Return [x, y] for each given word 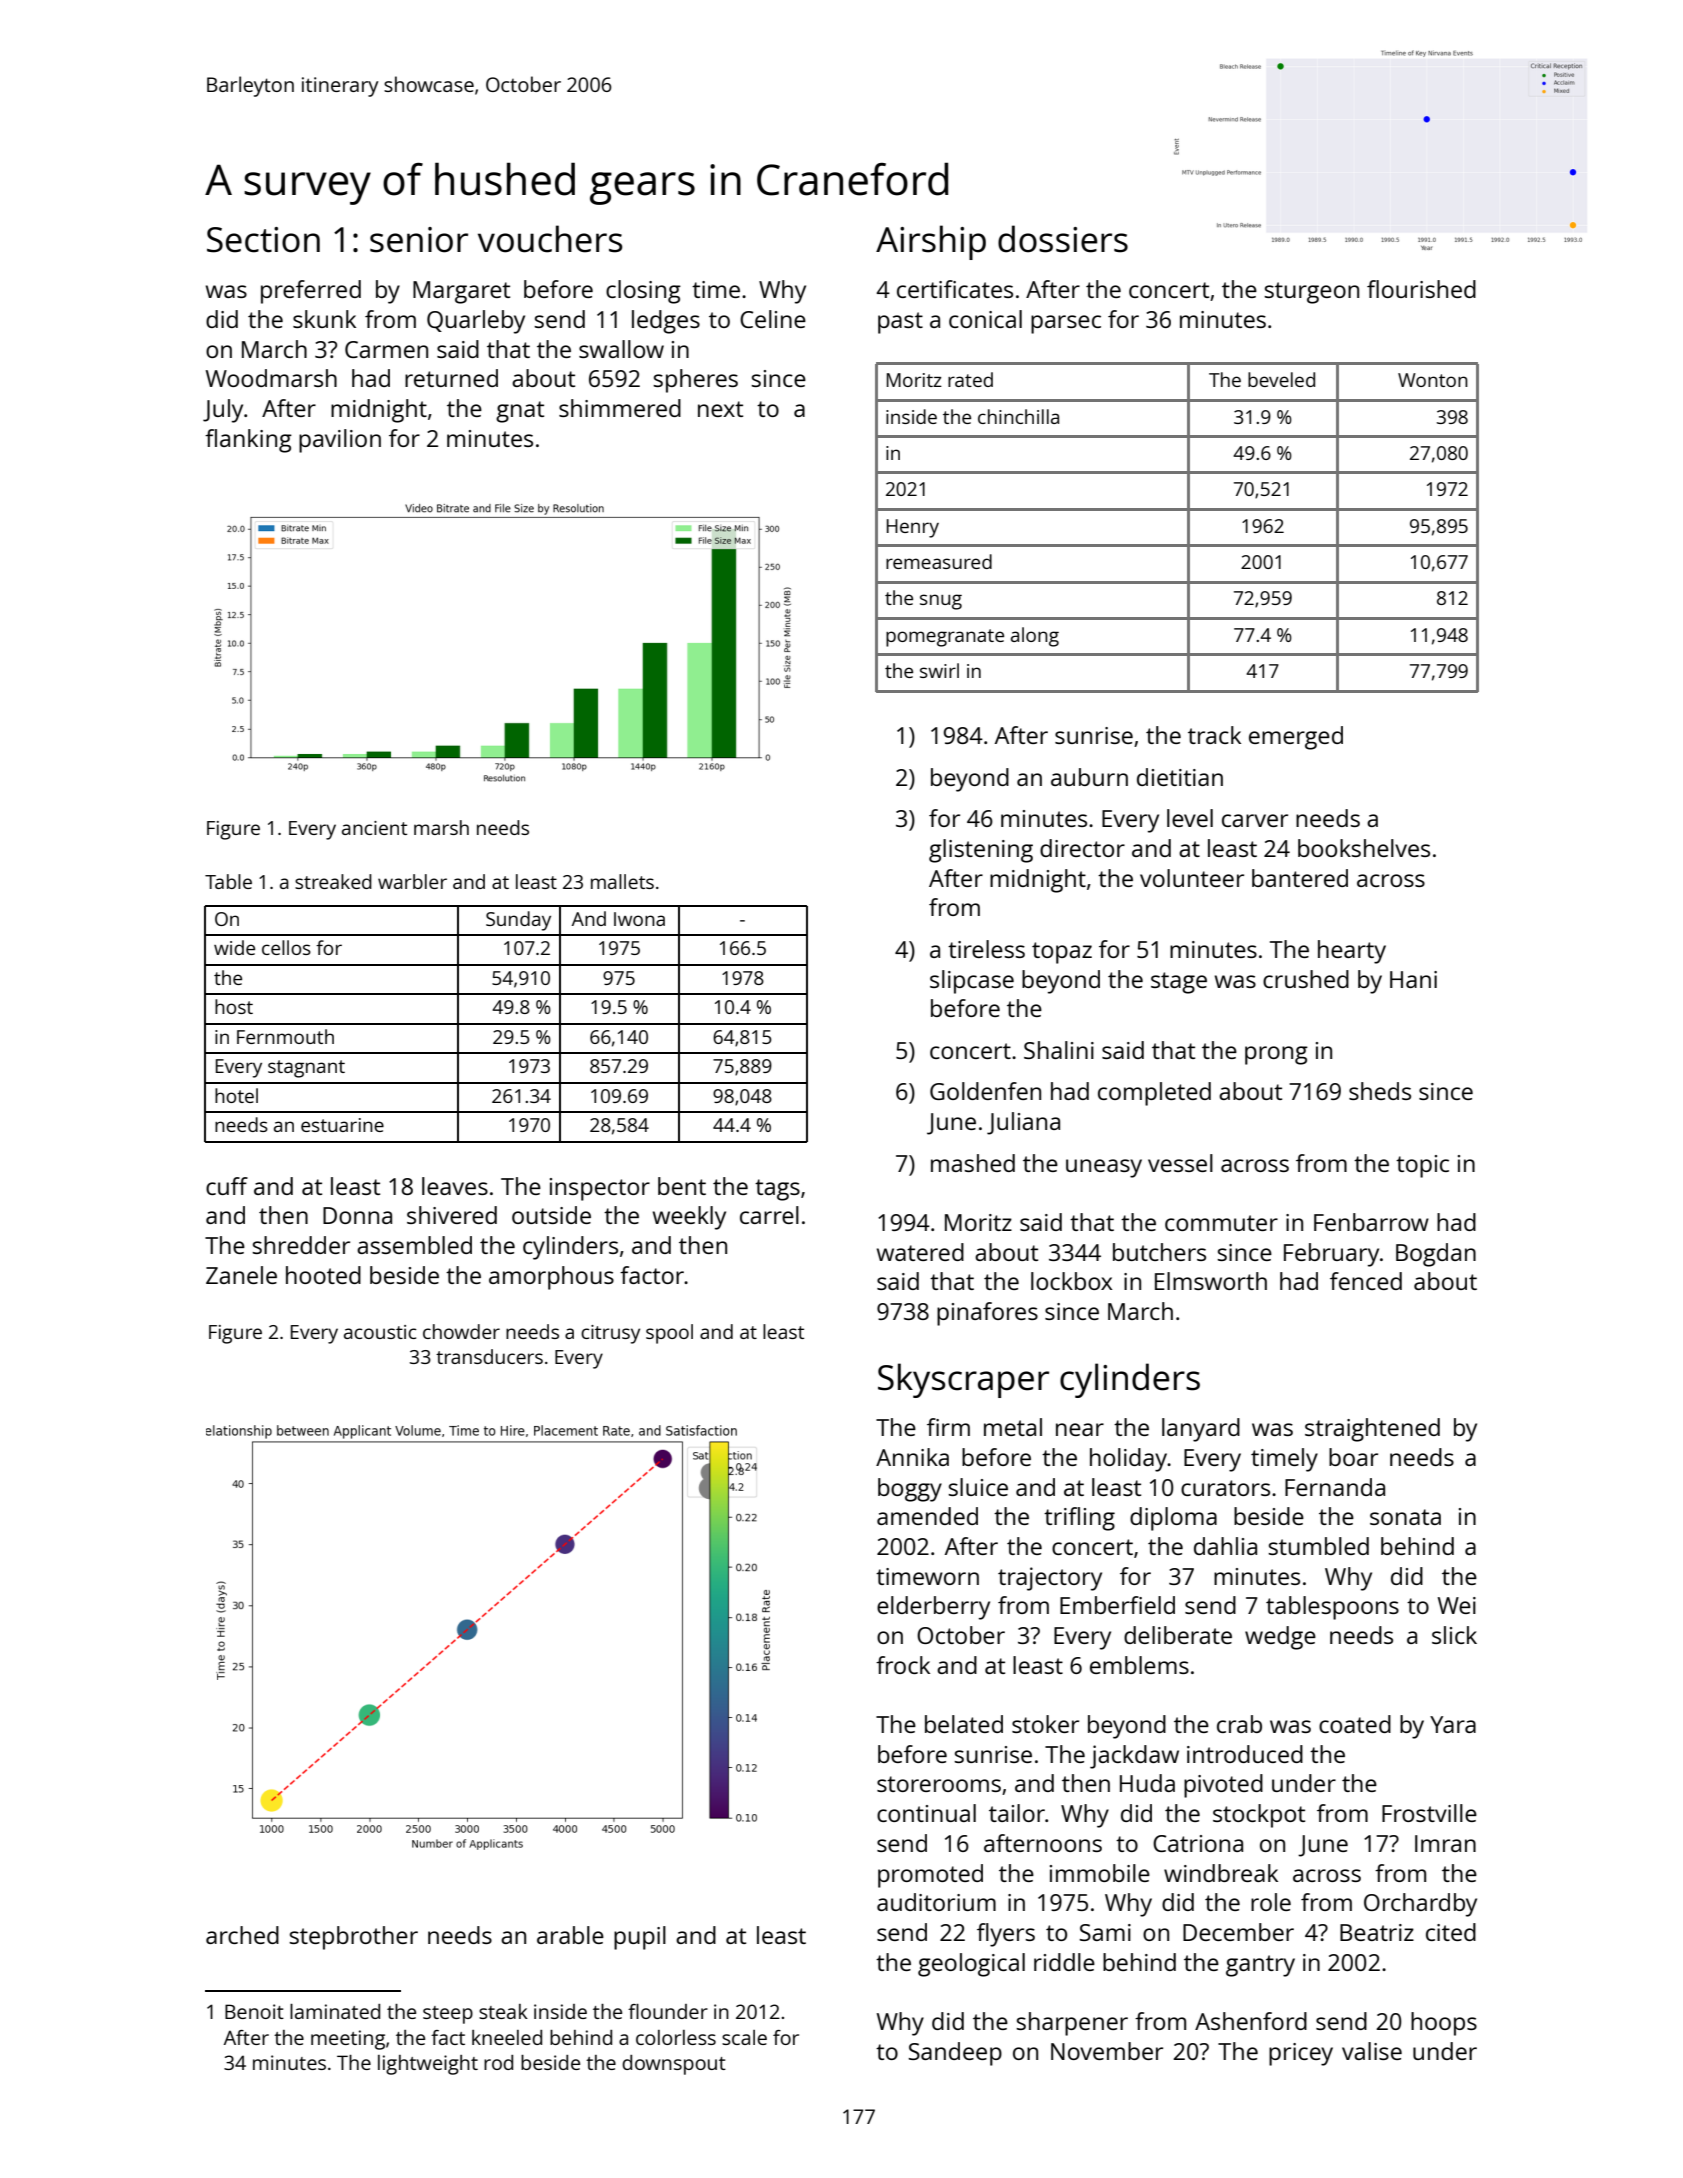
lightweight [428, 2065]
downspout [674, 2065]
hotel [236, 1095]
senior [419, 240]
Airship [931, 242]
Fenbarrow [1371, 1222]
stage [1179, 983]
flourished [1421, 289]
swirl [939, 670]
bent [682, 1186]
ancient [374, 828]
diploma [1173, 1519]
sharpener [1072, 2024]
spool [669, 1334]
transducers [489, 1356]
